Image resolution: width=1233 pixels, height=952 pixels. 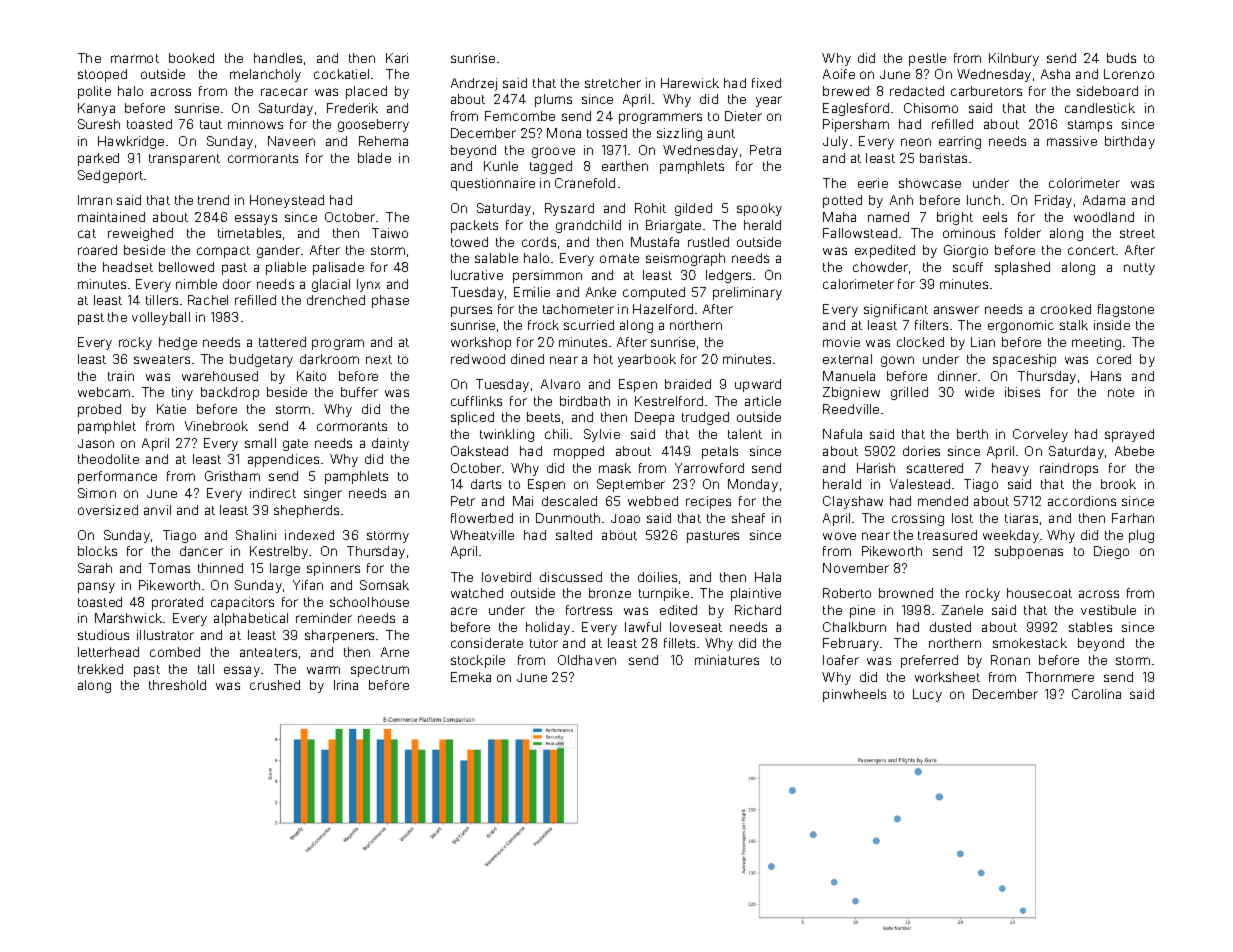 I want to click on singer, so click(x=323, y=494).
